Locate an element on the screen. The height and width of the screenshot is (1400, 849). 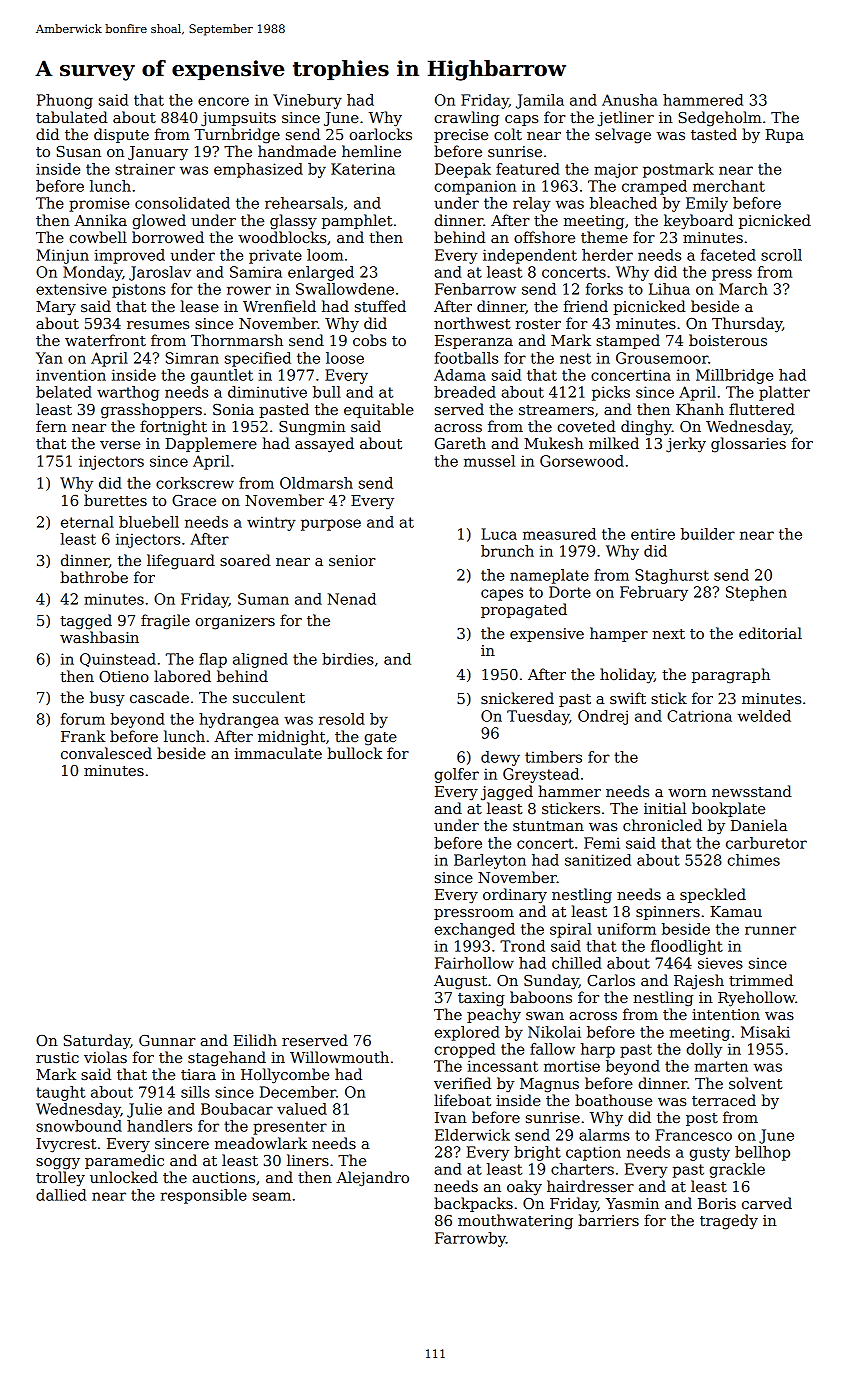
Catriona is located at coordinates (699, 716).
